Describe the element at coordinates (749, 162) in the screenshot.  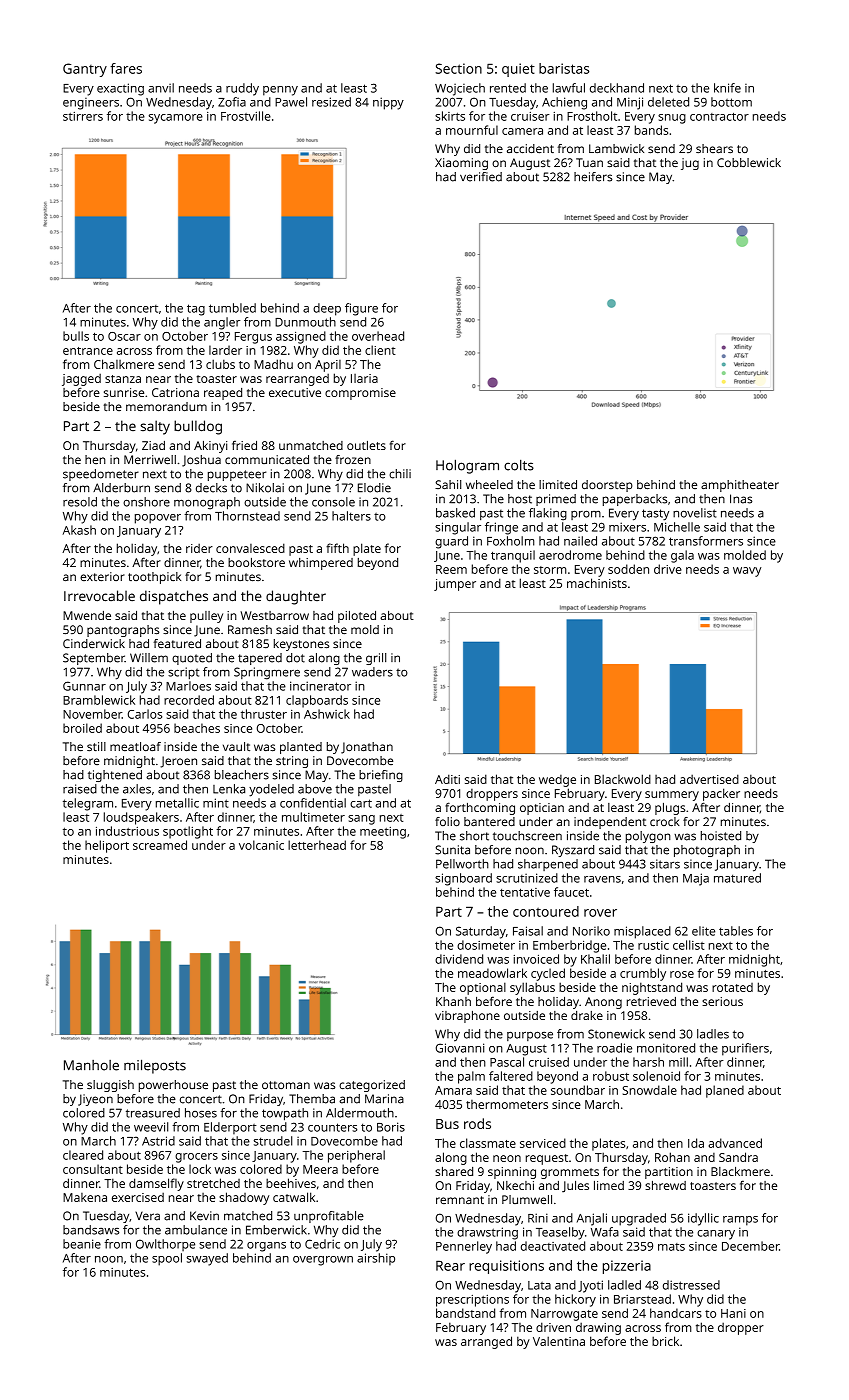
I see `Cobblewick` at that location.
